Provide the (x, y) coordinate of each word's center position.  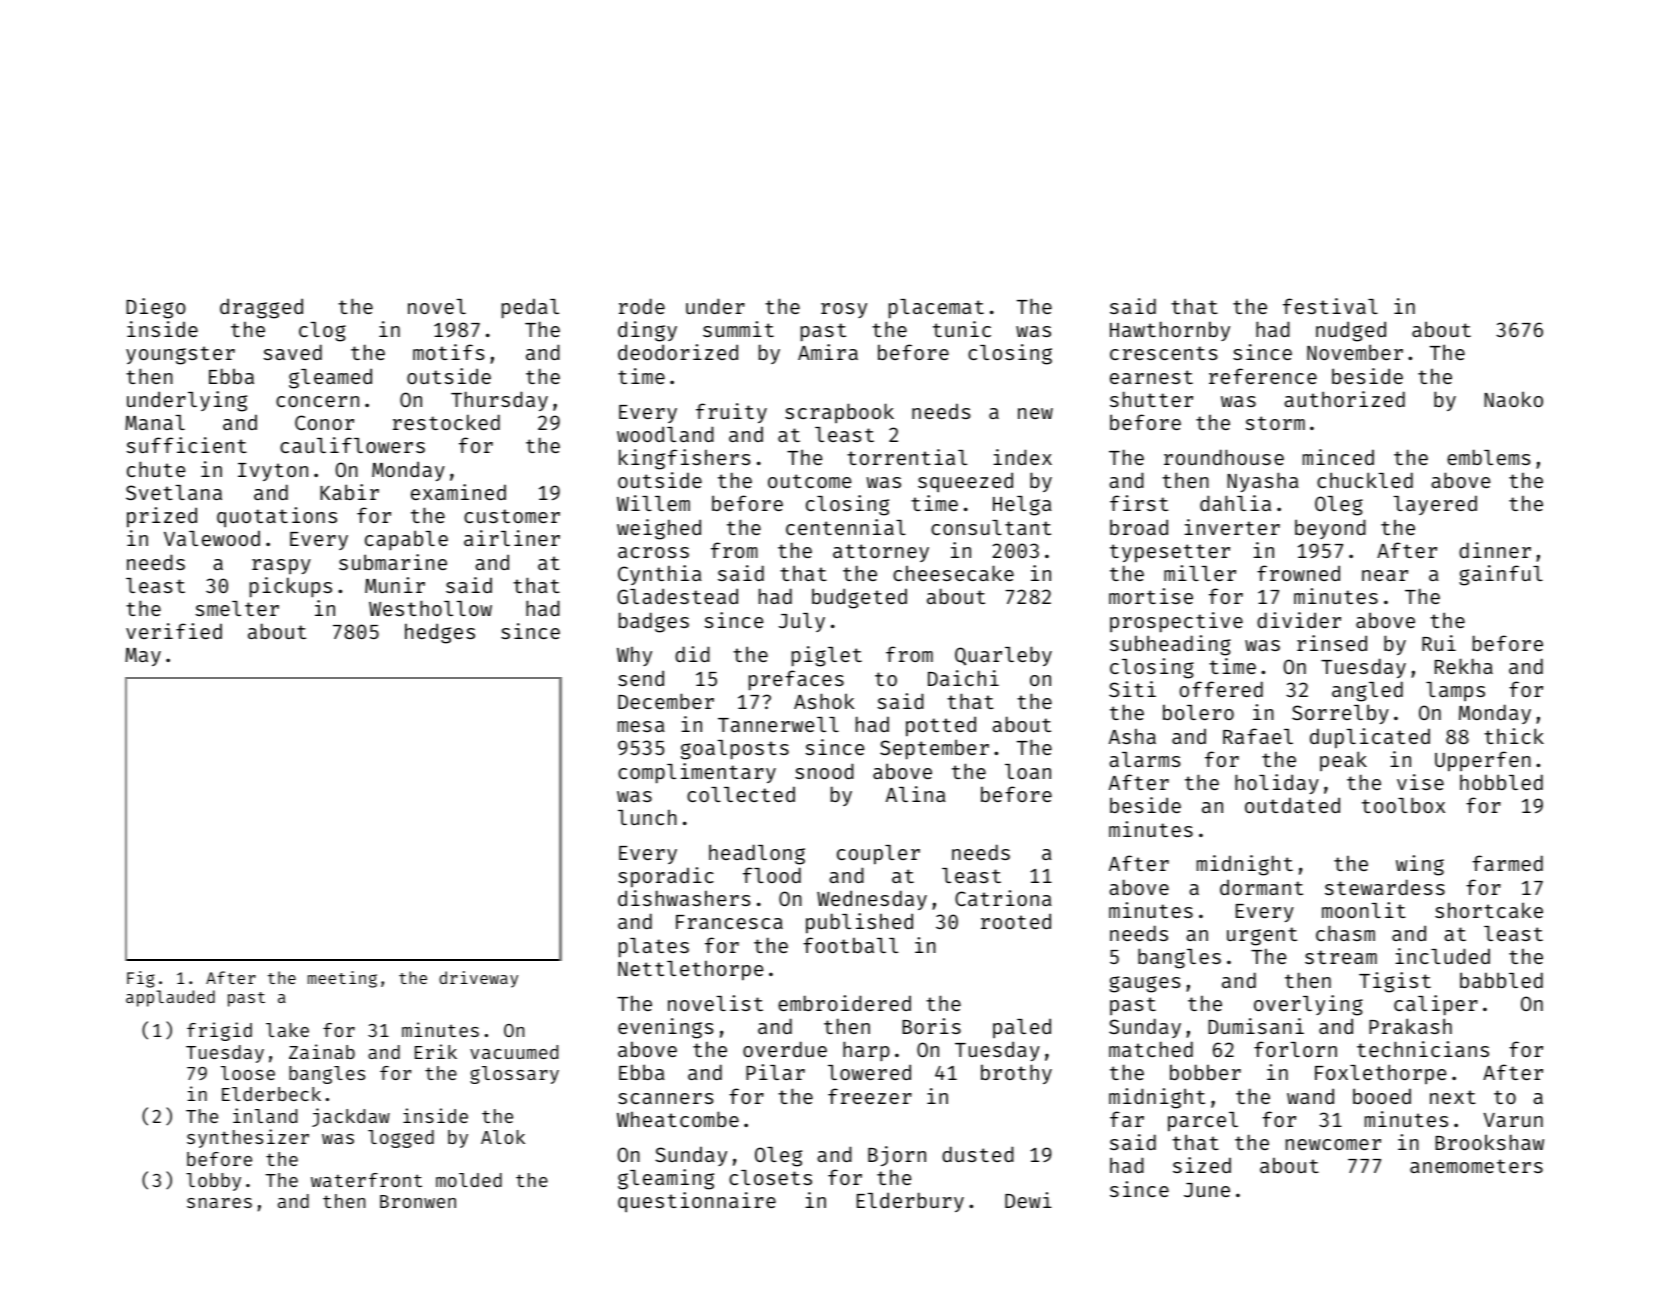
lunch (647, 817)
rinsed (1332, 643)
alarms (1144, 759)
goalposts (735, 750)
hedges (440, 634)
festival (1330, 306)
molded (469, 1180)
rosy (844, 310)
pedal (530, 308)
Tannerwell (778, 724)
